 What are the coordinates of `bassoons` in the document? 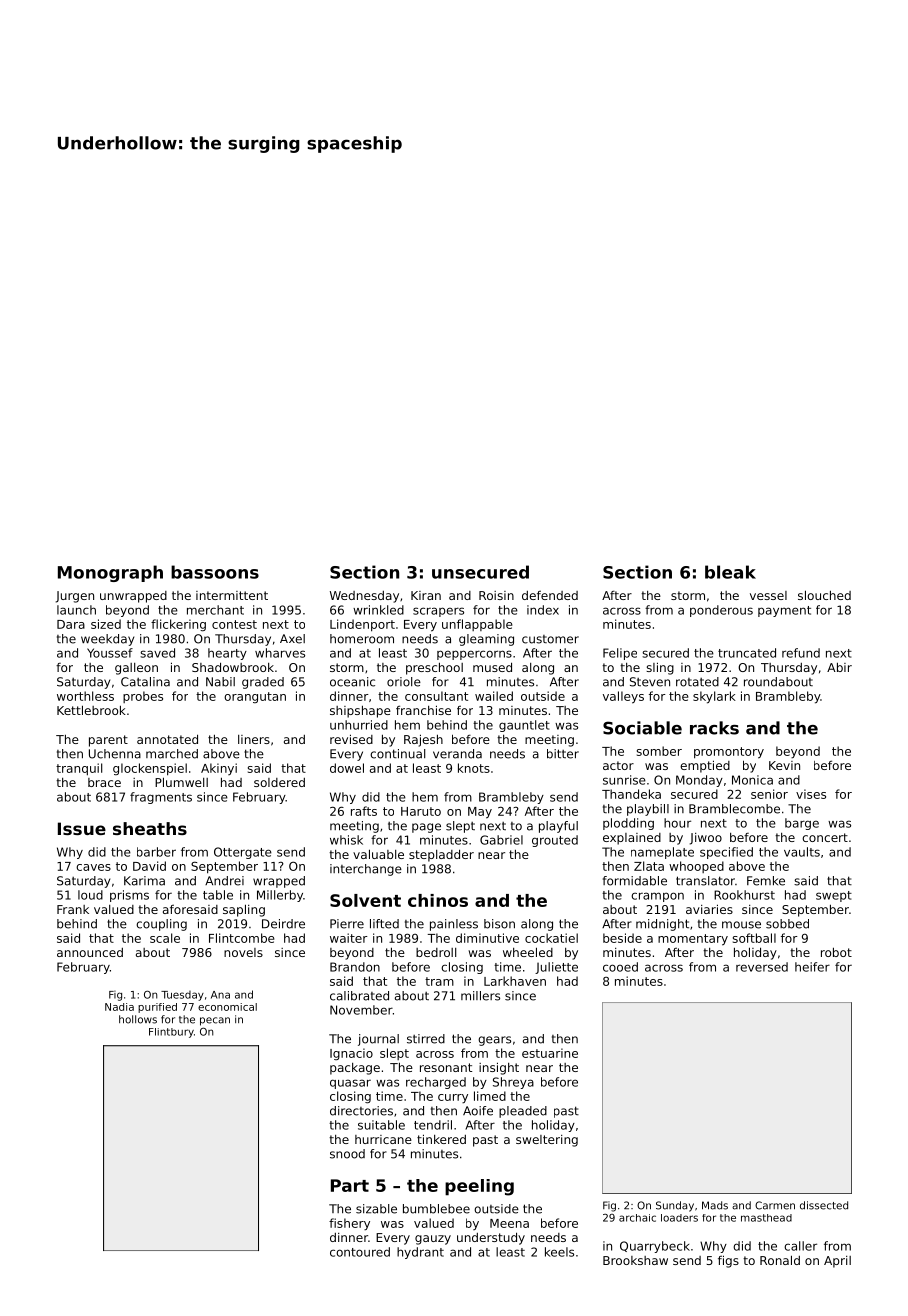 It's located at (215, 572).
